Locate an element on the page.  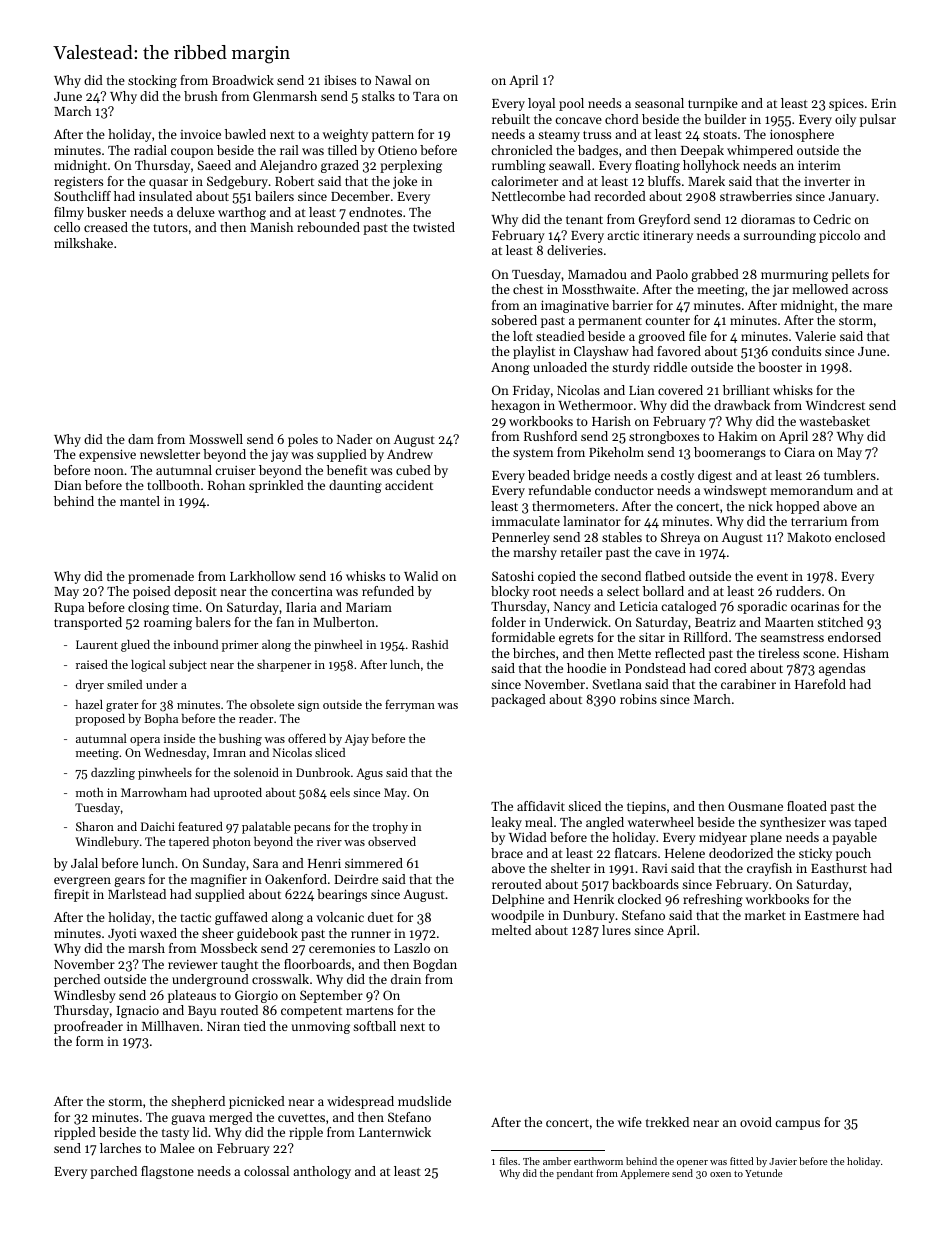
Walid is located at coordinates (421, 576).
